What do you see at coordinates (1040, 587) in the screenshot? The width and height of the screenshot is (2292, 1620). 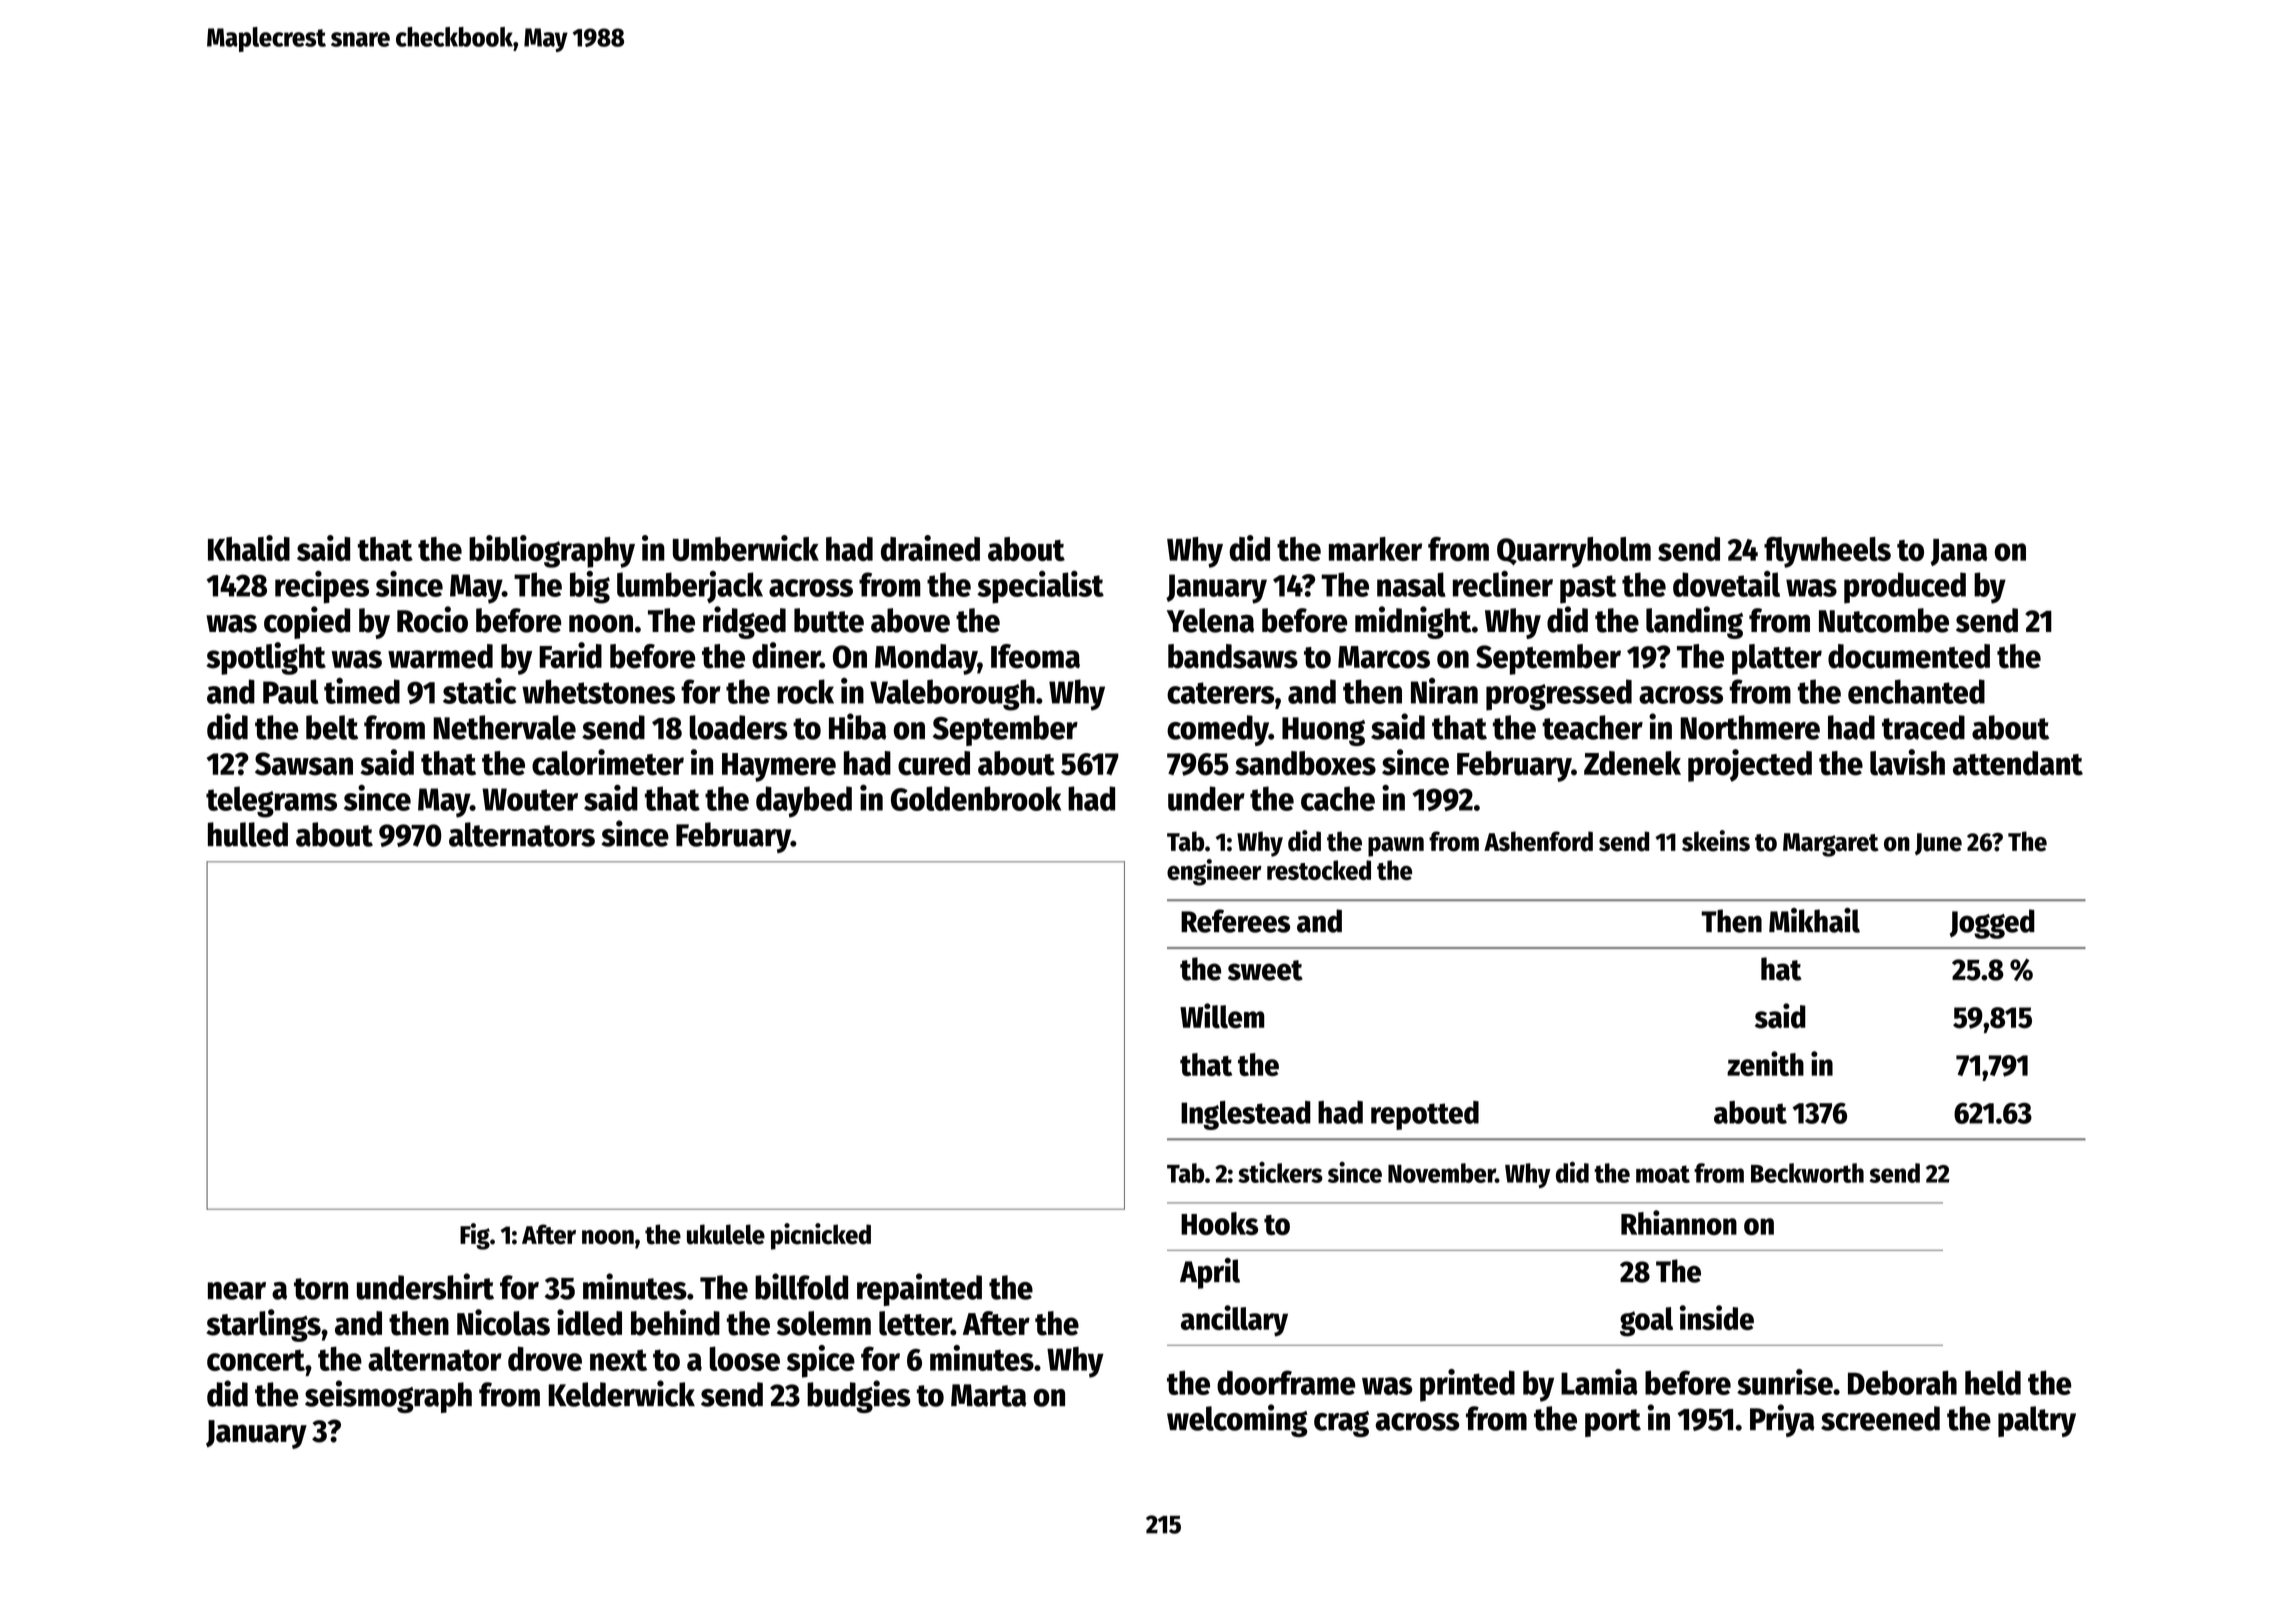 I see `specialist` at bounding box center [1040, 587].
